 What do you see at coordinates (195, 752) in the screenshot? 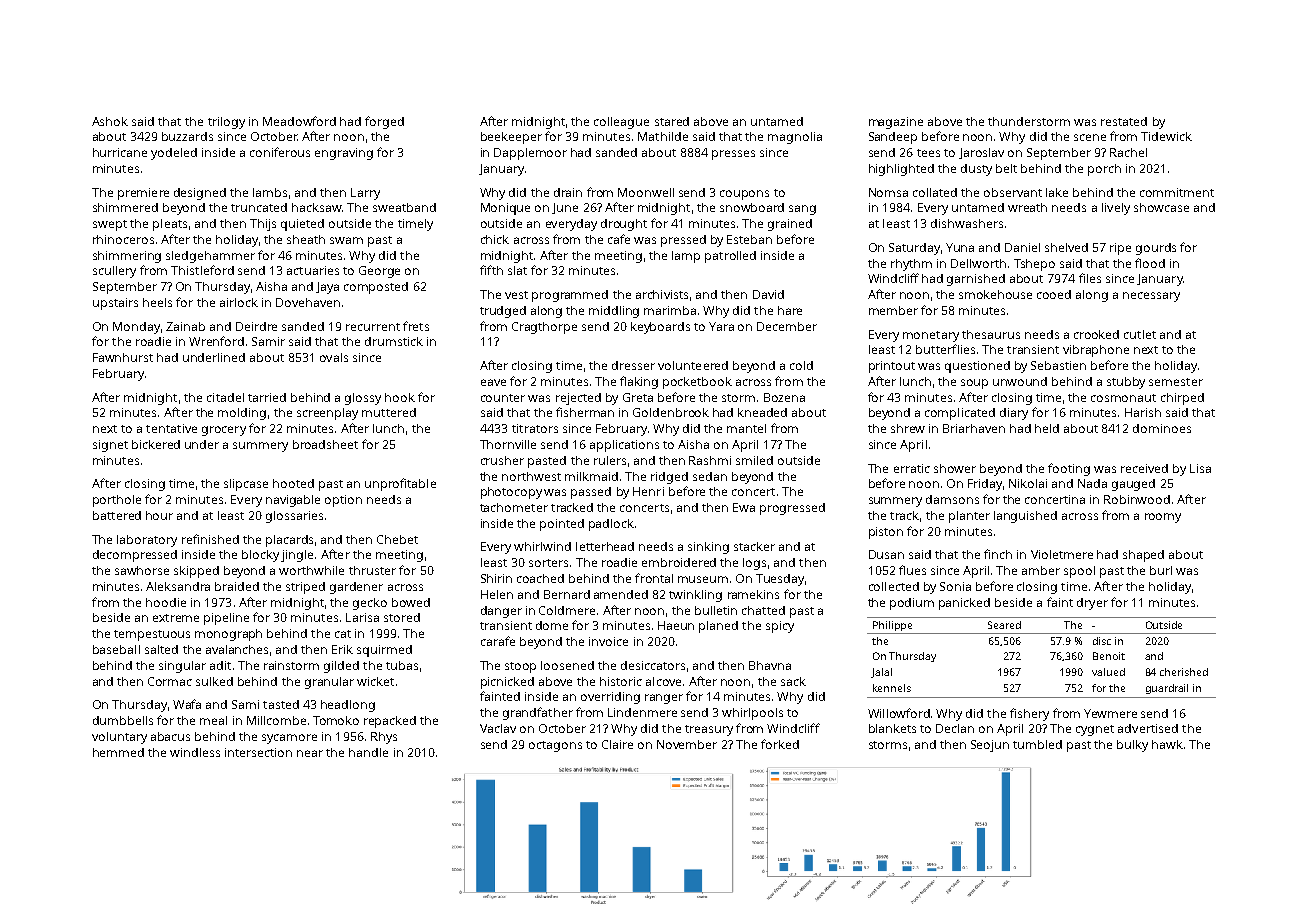
I see `windless` at bounding box center [195, 752].
